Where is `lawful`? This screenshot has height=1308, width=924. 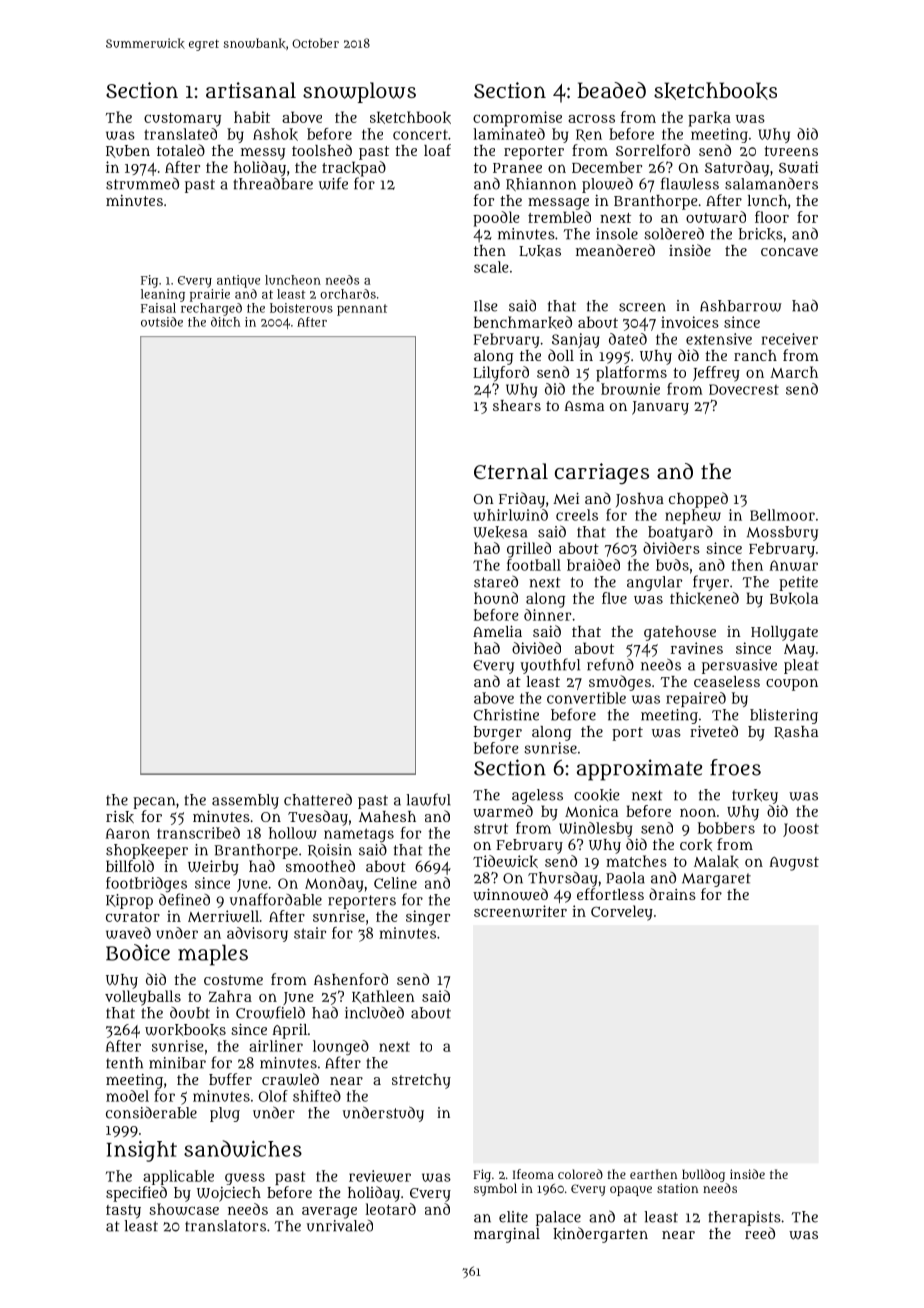 lawful is located at coordinates (429, 799).
